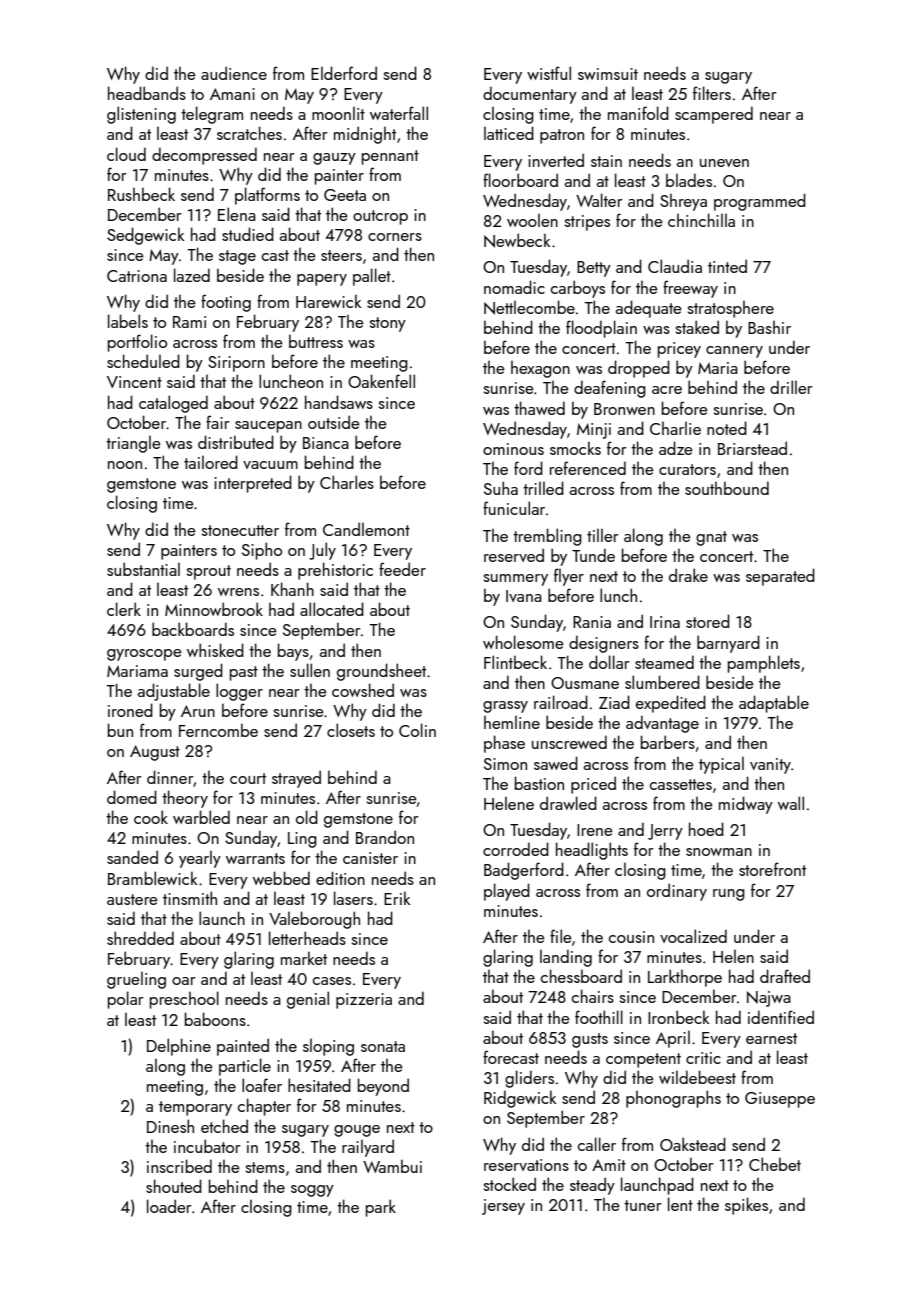 The image size is (924, 1308). I want to click on Claudia, so click(675, 266).
